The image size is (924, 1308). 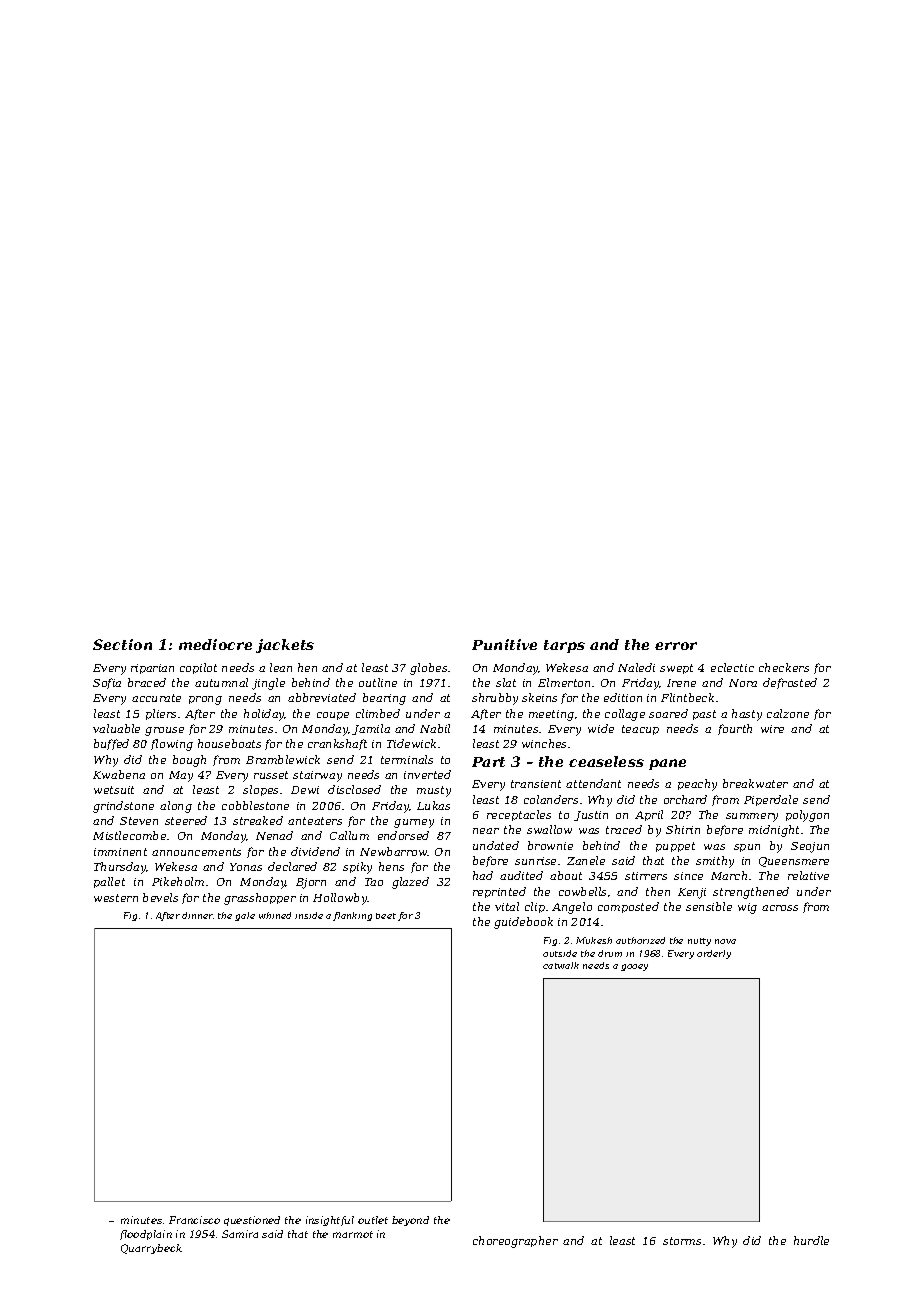 What do you see at coordinates (116, 898) in the screenshot?
I see `western` at bounding box center [116, 898].
